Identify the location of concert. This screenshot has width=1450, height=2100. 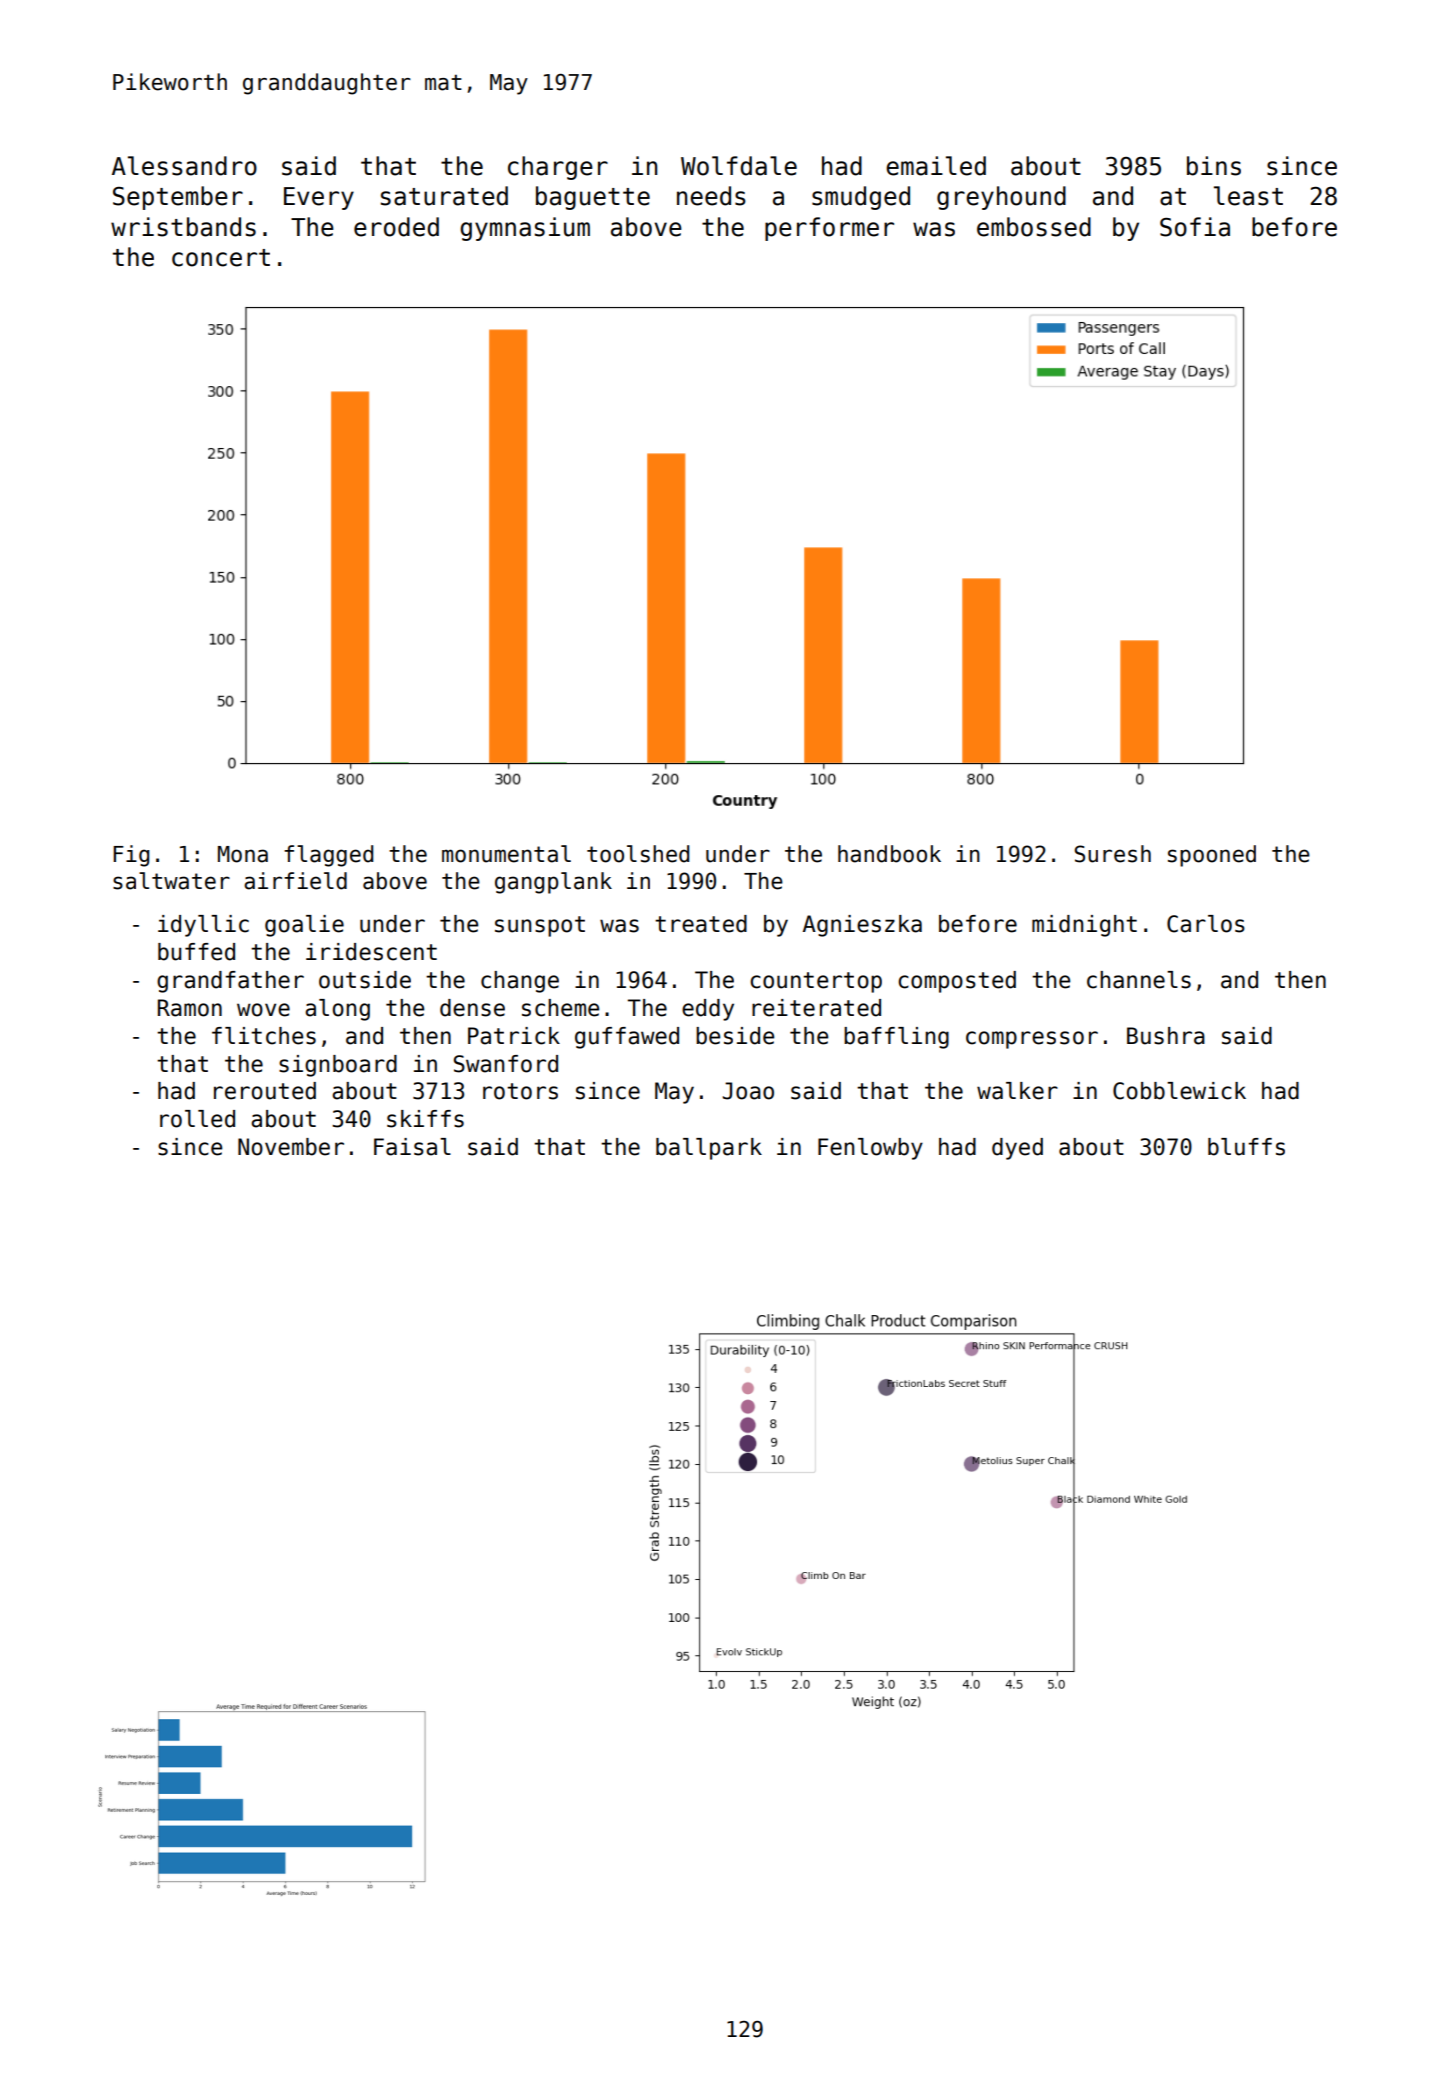
(221, 258).
